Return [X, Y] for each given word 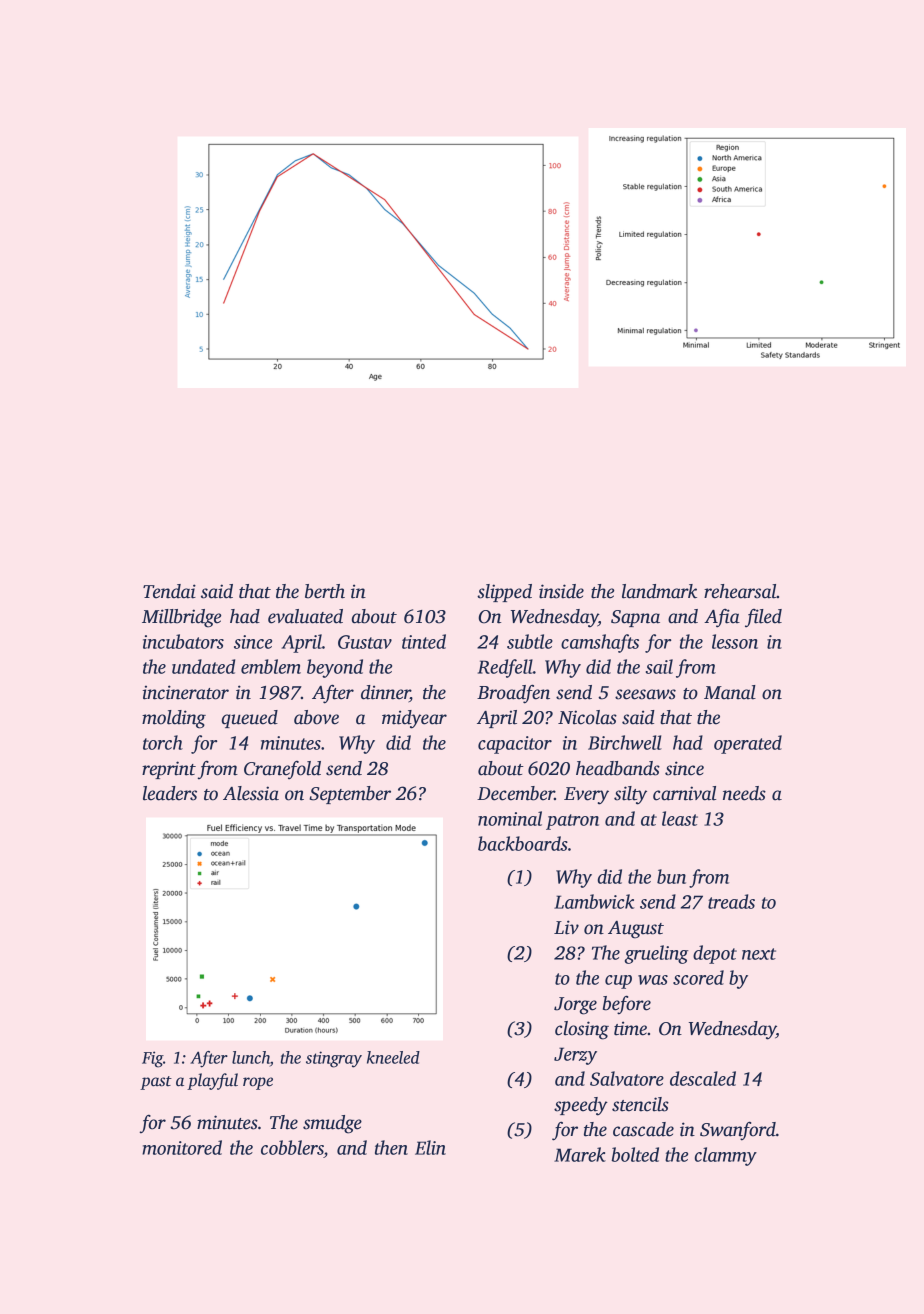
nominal [510, 818]
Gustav [365, 642]
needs [744, 793]
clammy [726, 1156]
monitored [182, 1147]
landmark [659, 591]
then [391, 1147]
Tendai [169, 591]
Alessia [251, 793]
